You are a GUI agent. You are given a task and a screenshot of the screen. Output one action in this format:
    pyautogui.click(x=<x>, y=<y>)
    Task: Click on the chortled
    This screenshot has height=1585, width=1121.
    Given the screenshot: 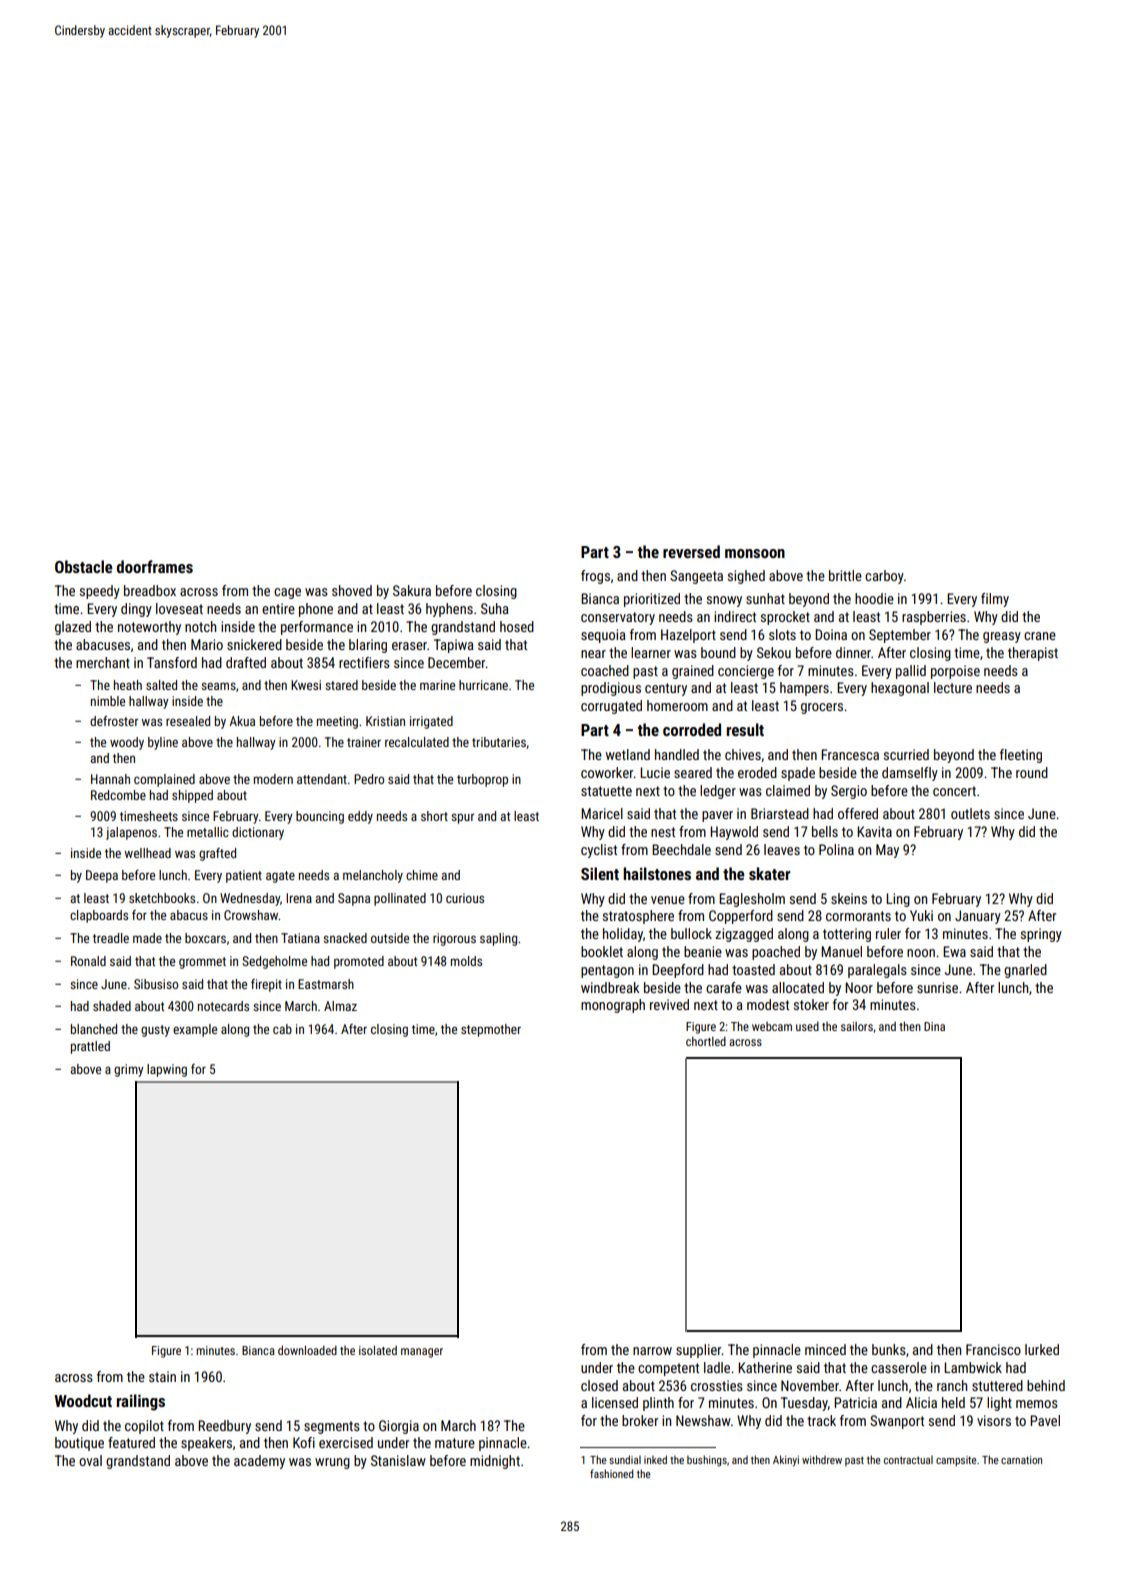 What is the action you would take?
    pyautogui.click(x=706, y=1041)
